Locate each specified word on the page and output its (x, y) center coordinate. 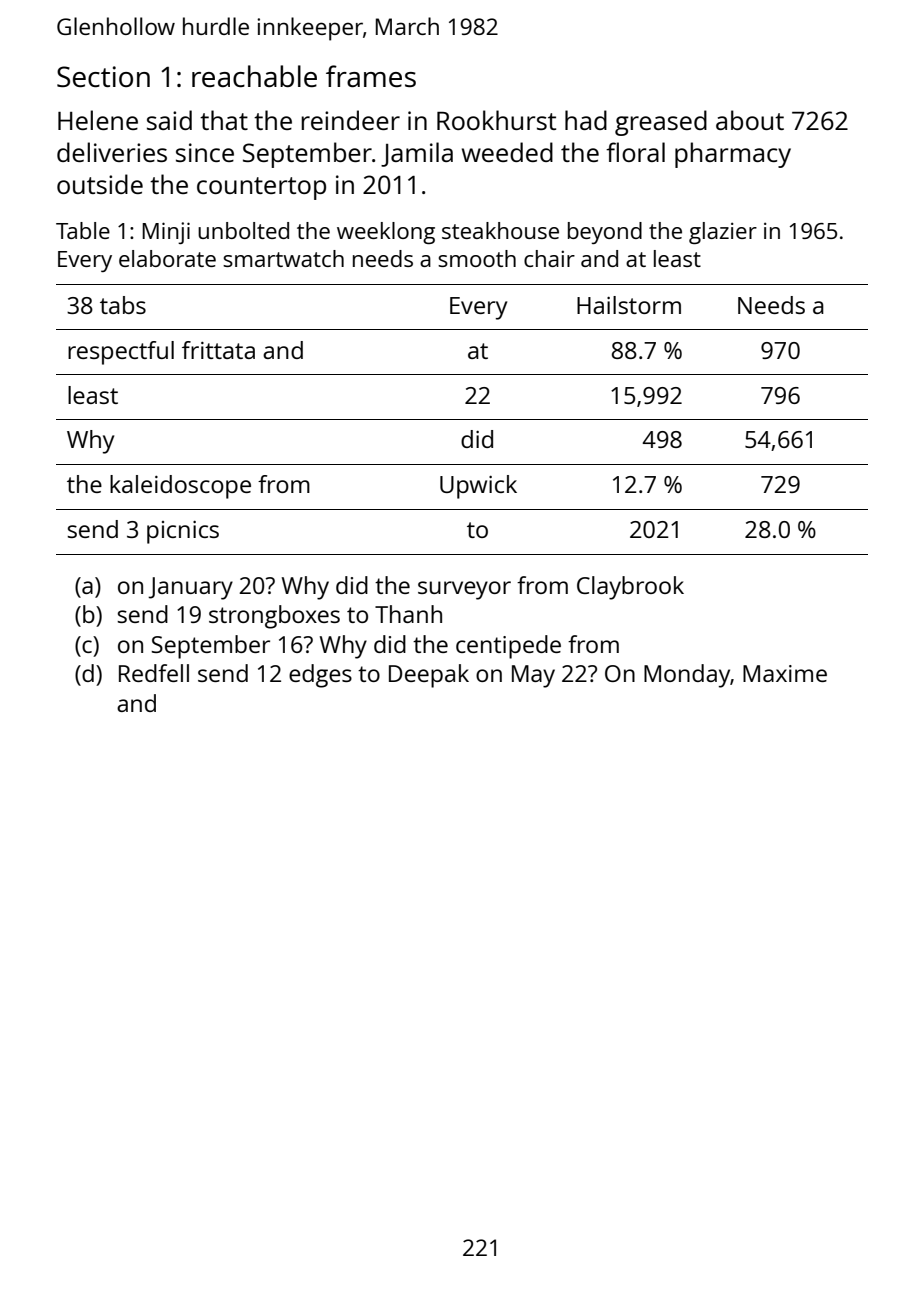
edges (320, 676)
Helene (98, 120)
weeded (507, 152)
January (190, 588)
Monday (687, 676)
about (750, 120)
